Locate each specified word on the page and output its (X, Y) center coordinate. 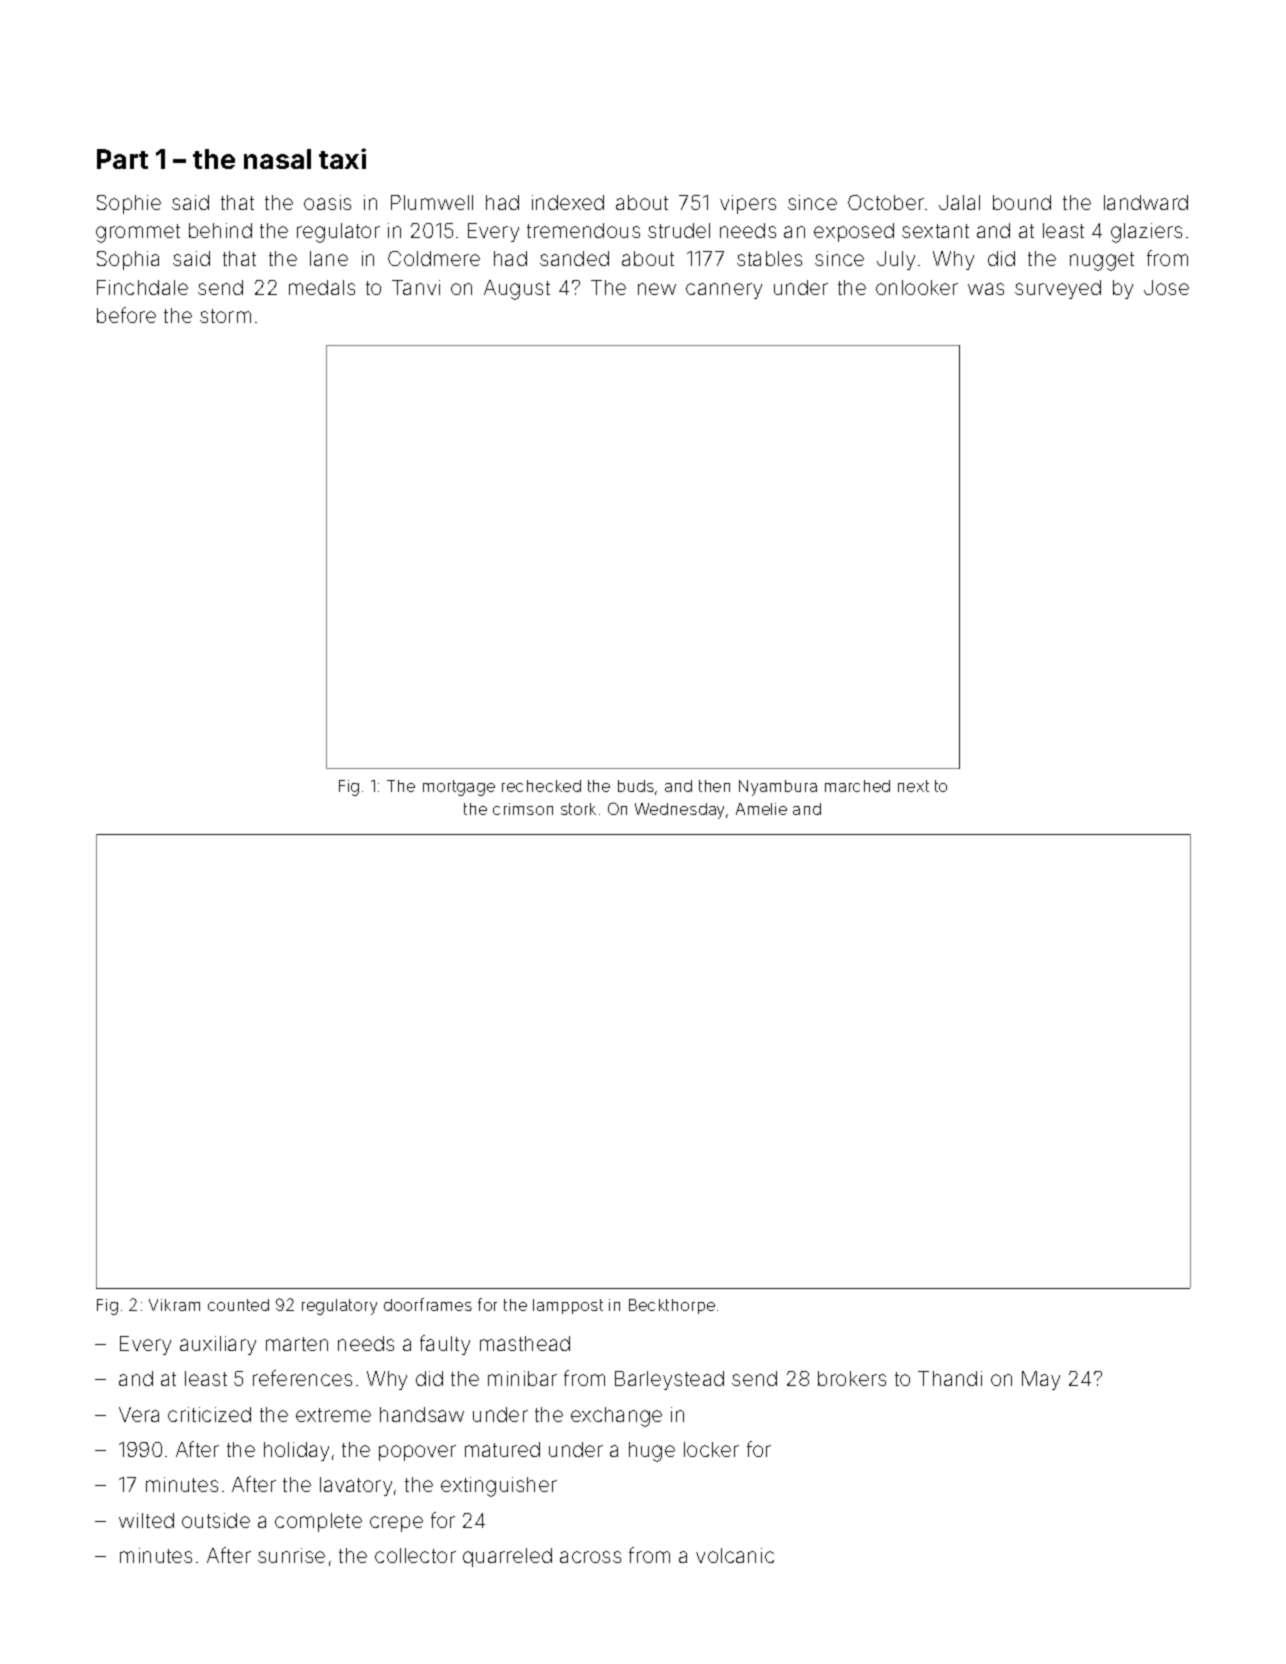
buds (636, 786)
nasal (277, 159)
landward (1146, 202)
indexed (568, 202)
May (1041, 1380)
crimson (523, 809)
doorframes (428, 1304)
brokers (852, 1378)
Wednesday (679, 811)
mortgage (459, 788)
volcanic (735, 1555)
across (590, 1557)
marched (857, 786)
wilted (146, 1520)
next (913, 786)
